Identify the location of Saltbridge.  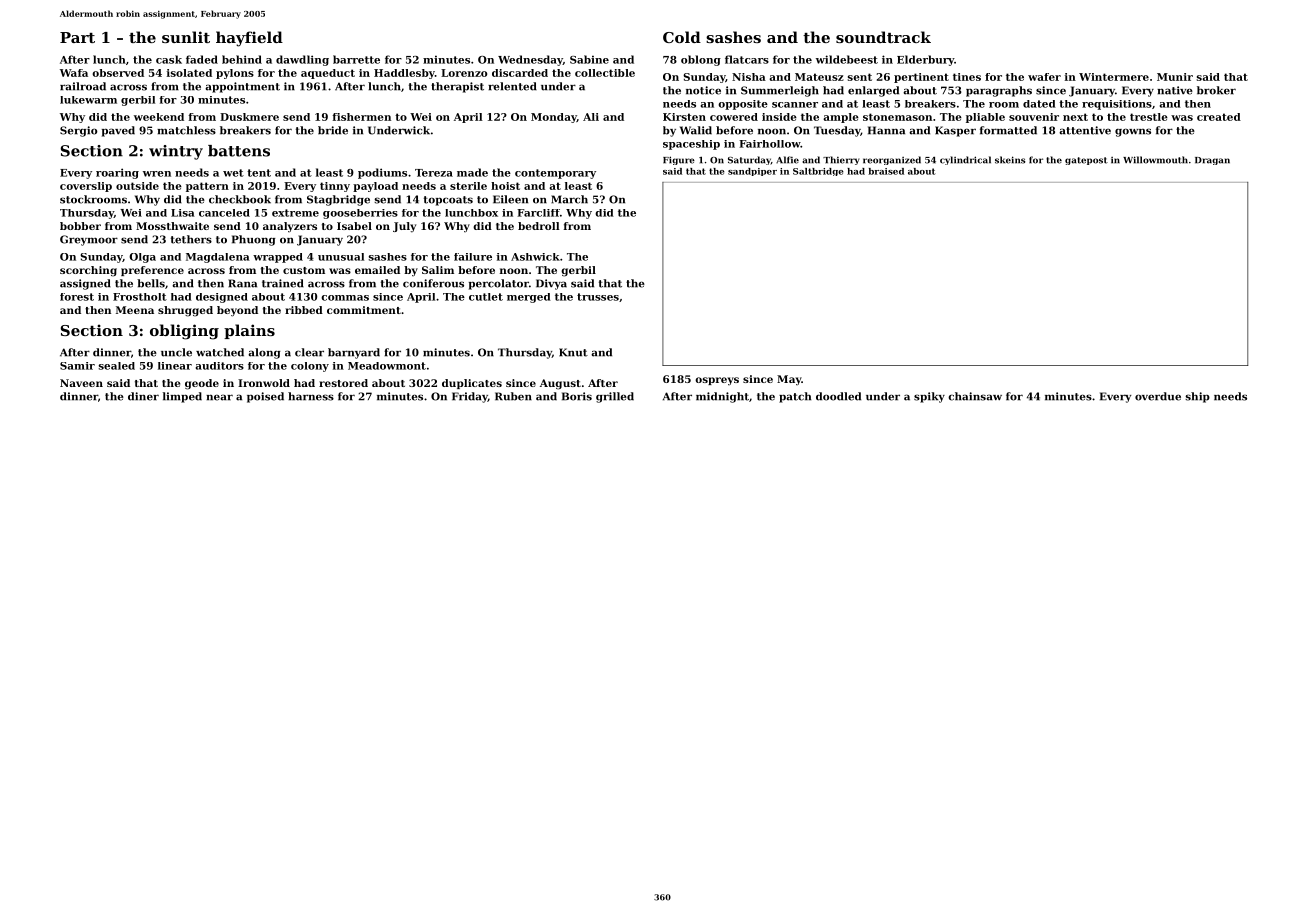
(818, 172).
